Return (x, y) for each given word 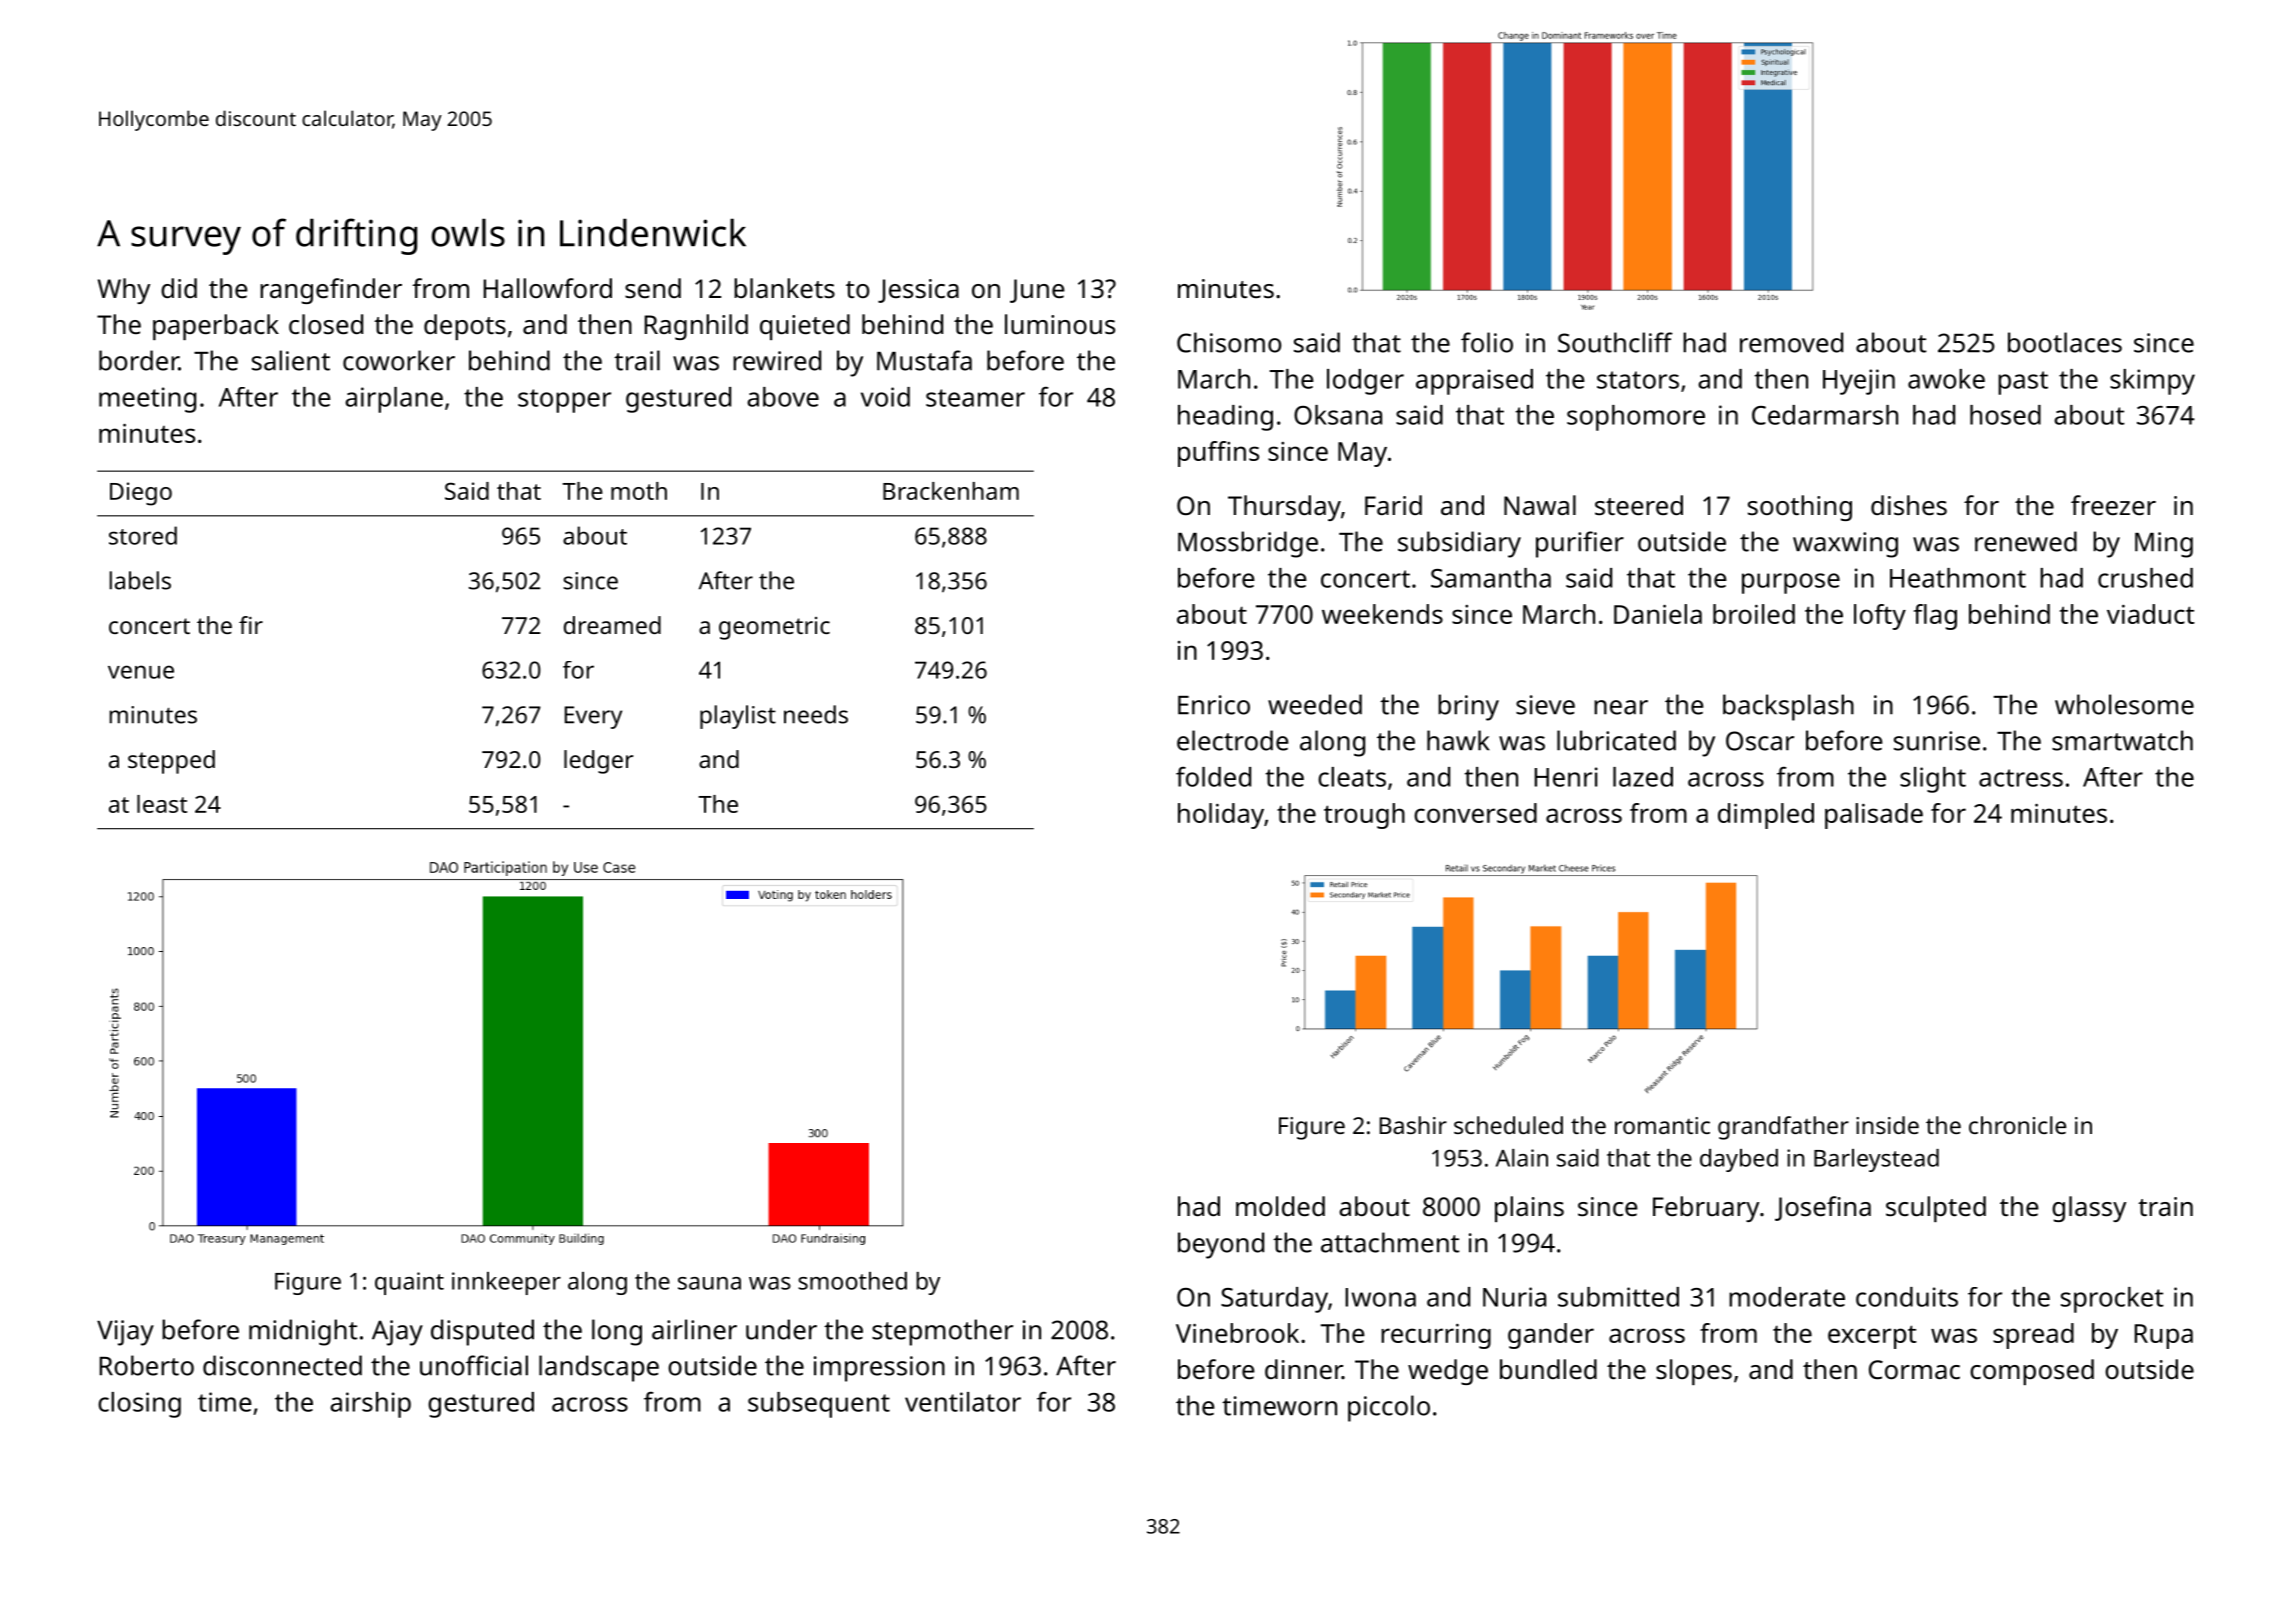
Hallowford (548, 288)
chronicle (2017, 1125)
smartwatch (2122, 740)
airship (370, 1405)
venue (141, 672)
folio (1487, 342)
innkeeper (506, 1283)
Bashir (1413, 1125)
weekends (1382, 614)
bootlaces (2065, 342)
